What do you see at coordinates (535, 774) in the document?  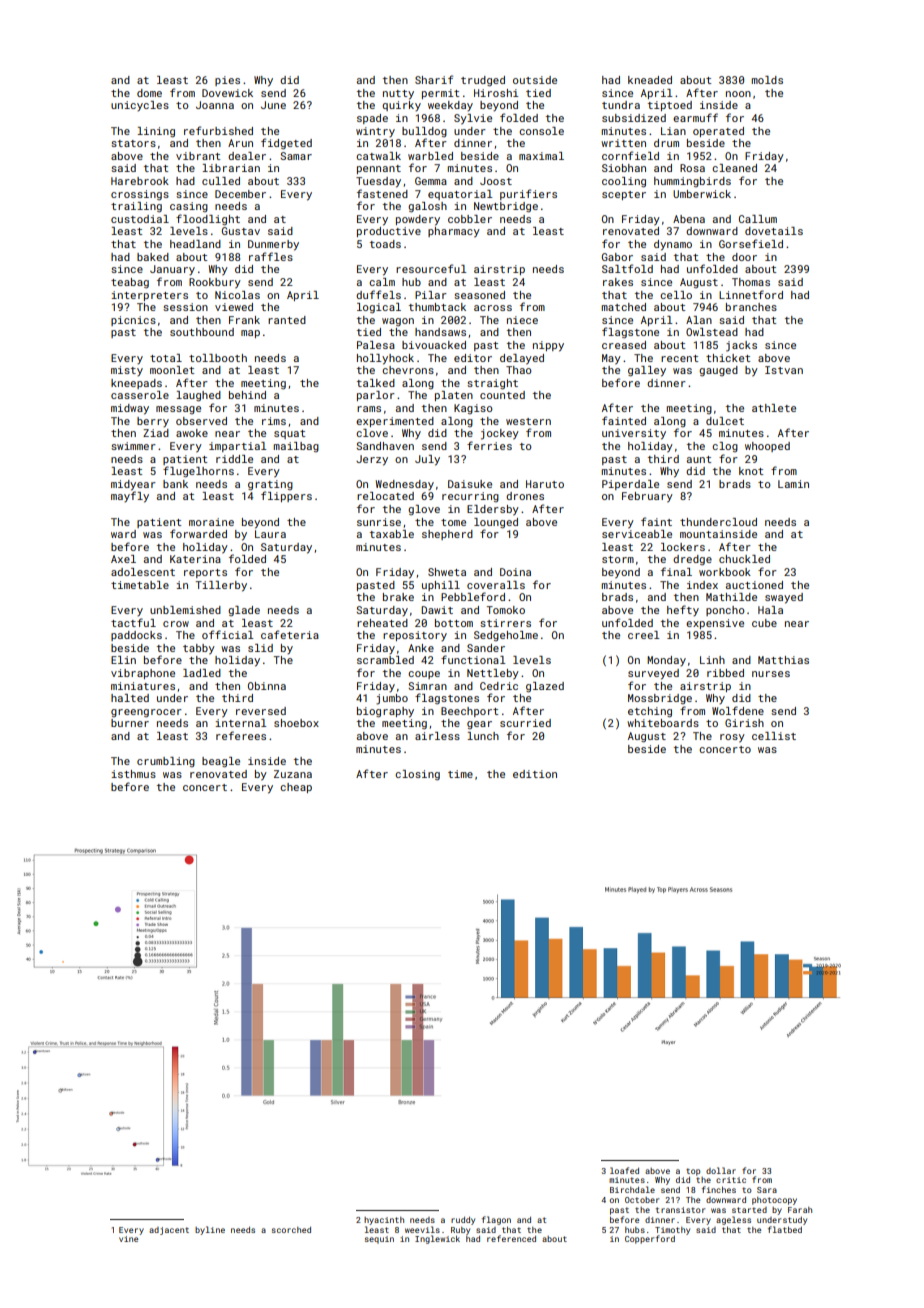 I see `edition` at bounding box center [535, 774].
